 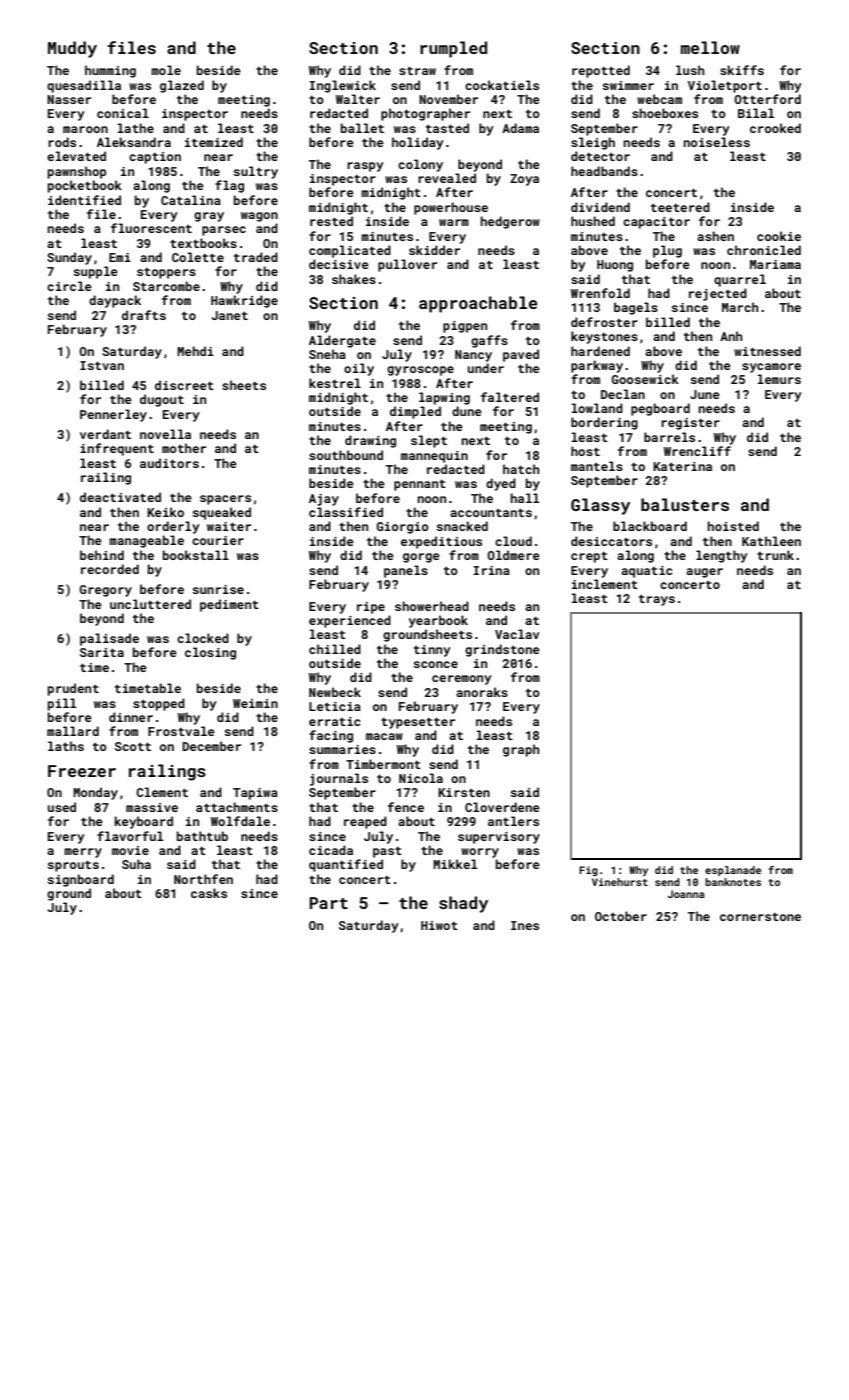 What do you see at coordinates (429, 441) in the screenshot?
I see `slept` at bounding box center [429, 441].
